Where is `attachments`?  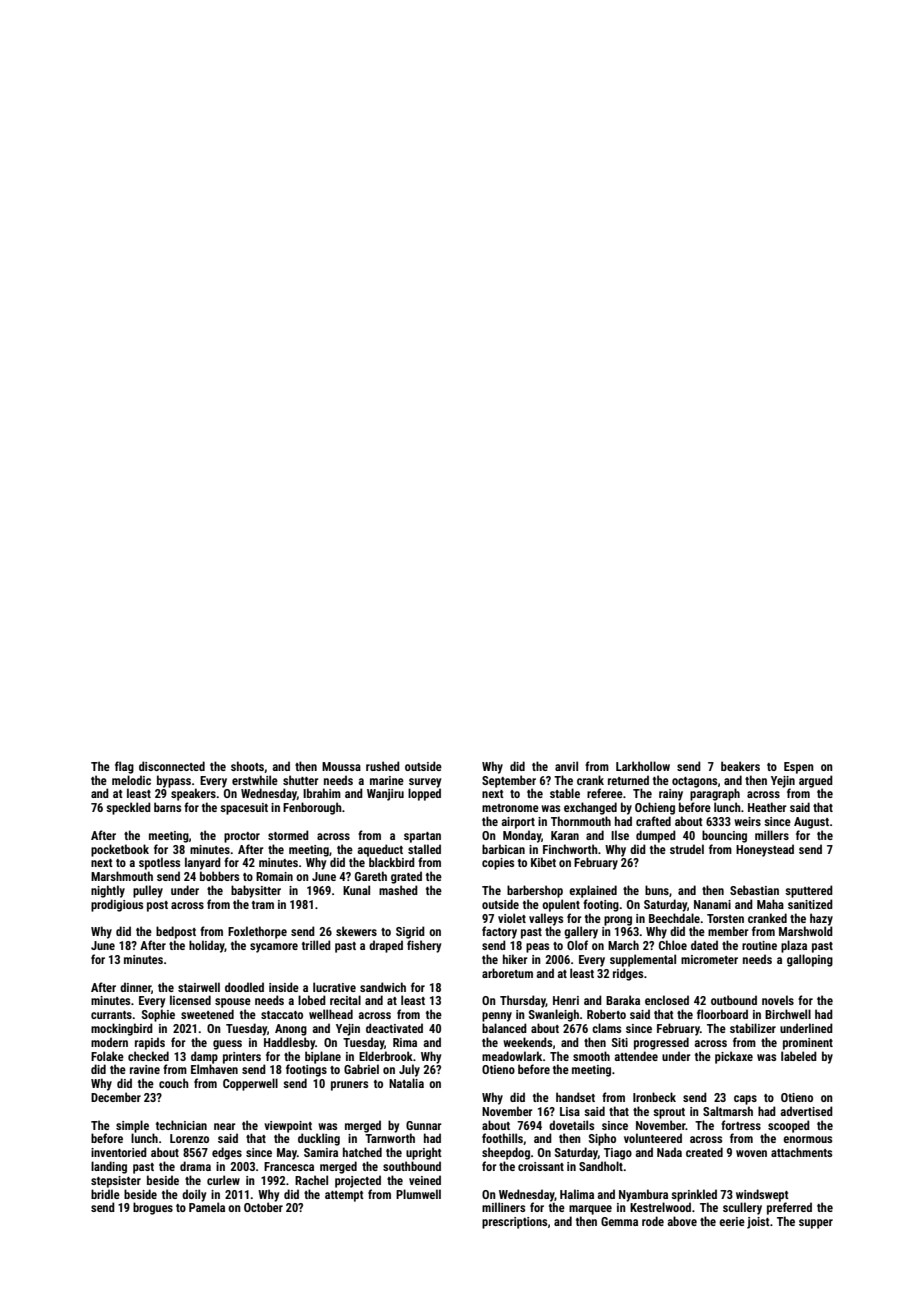
attachments is located at coordinates (801, 1152).
